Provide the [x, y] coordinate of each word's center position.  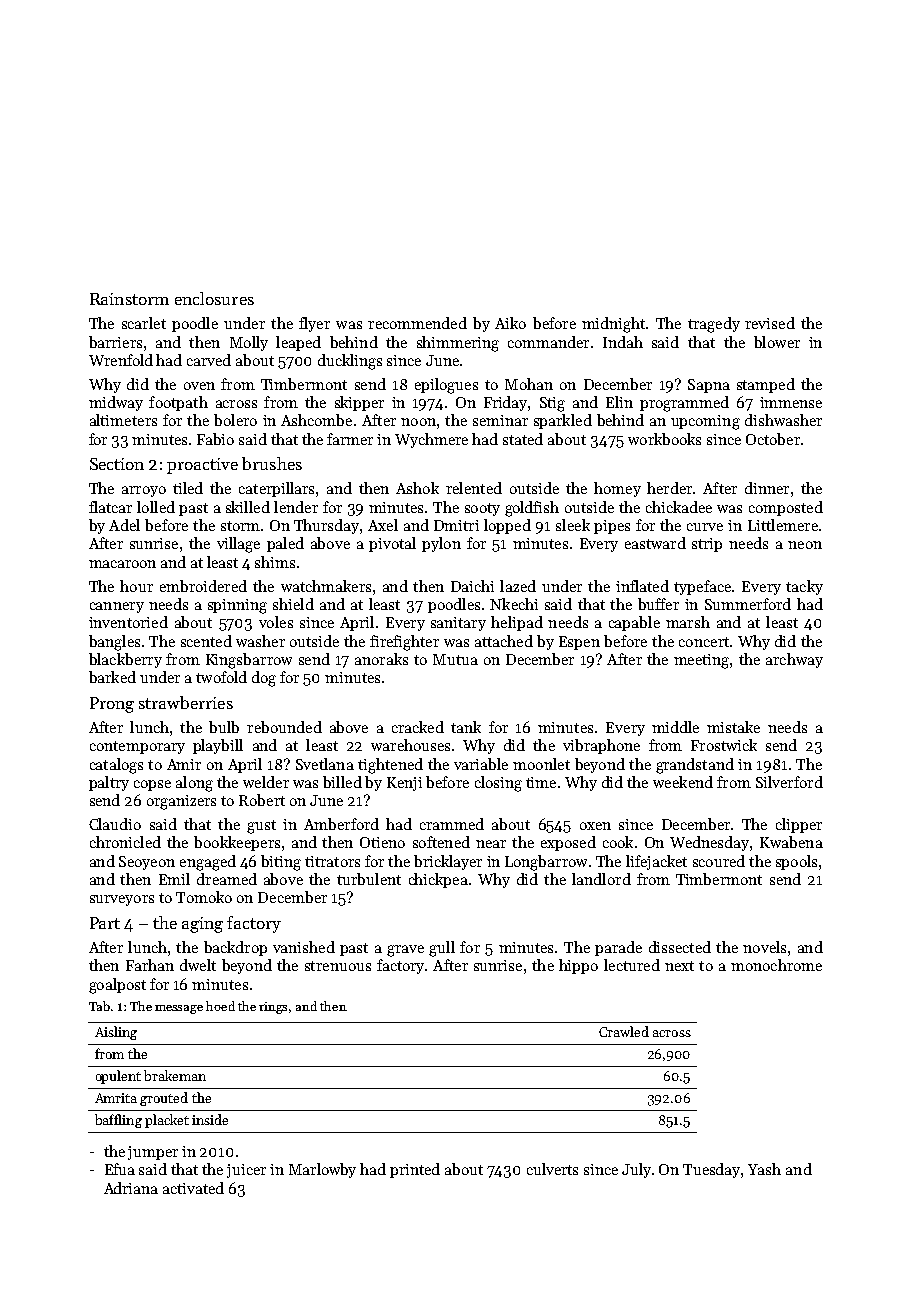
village [238, 545]
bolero [235, 420]
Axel [383, 525]
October [773, 439]
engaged [208, 863]
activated [193, 1188]
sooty [482, 509]
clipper [799, 825]
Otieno [382, 842]
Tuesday [711, 1170]
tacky [804, 587]
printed [415, 1170]
